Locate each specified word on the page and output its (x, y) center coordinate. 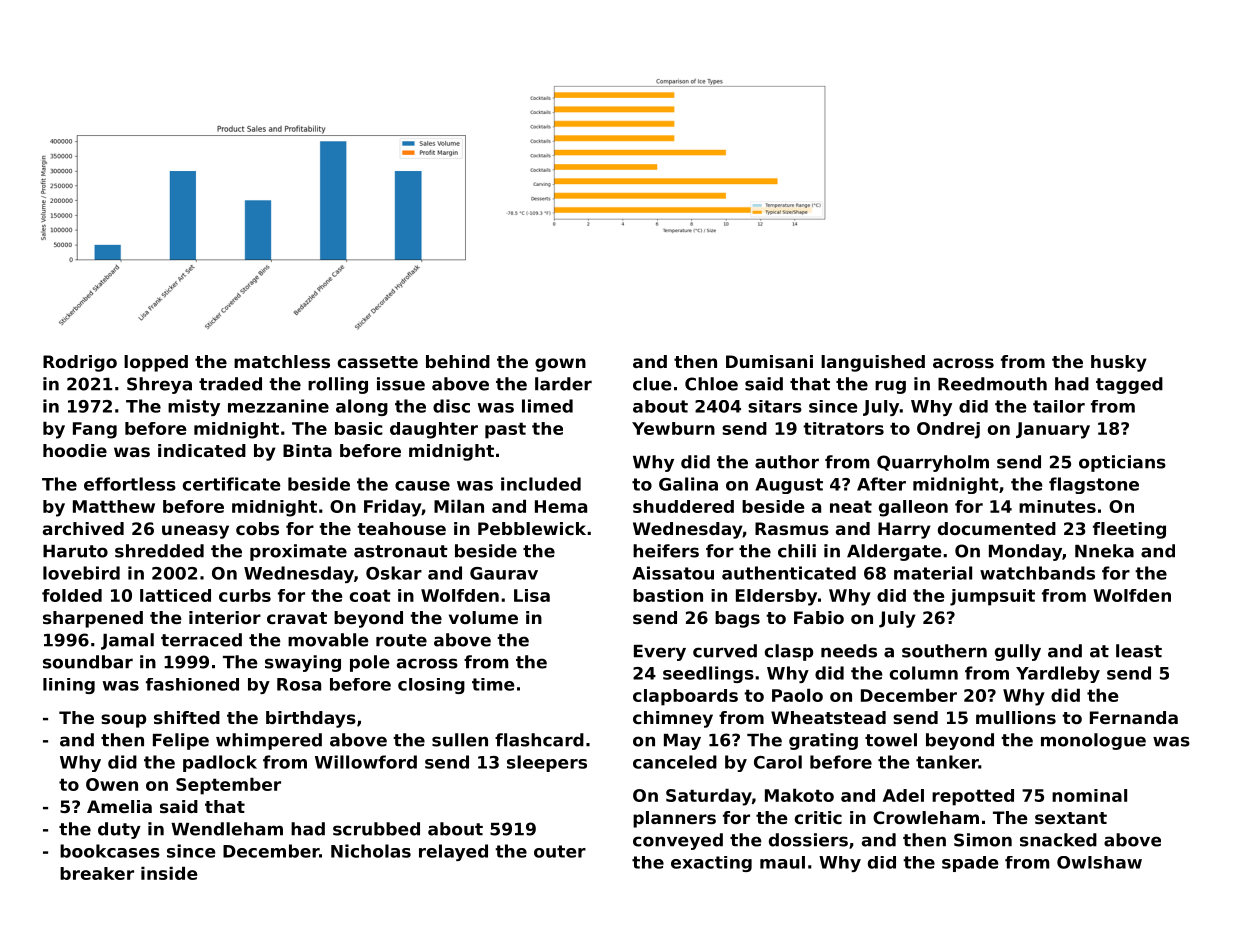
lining (69, 686)
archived (83, 528)
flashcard (539, 740)
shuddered (683, 506)
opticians (1122, 463)
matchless (282, 361)
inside (169, 873)
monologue (1093, 741)
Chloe (711, 384)
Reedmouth (992, 384)
